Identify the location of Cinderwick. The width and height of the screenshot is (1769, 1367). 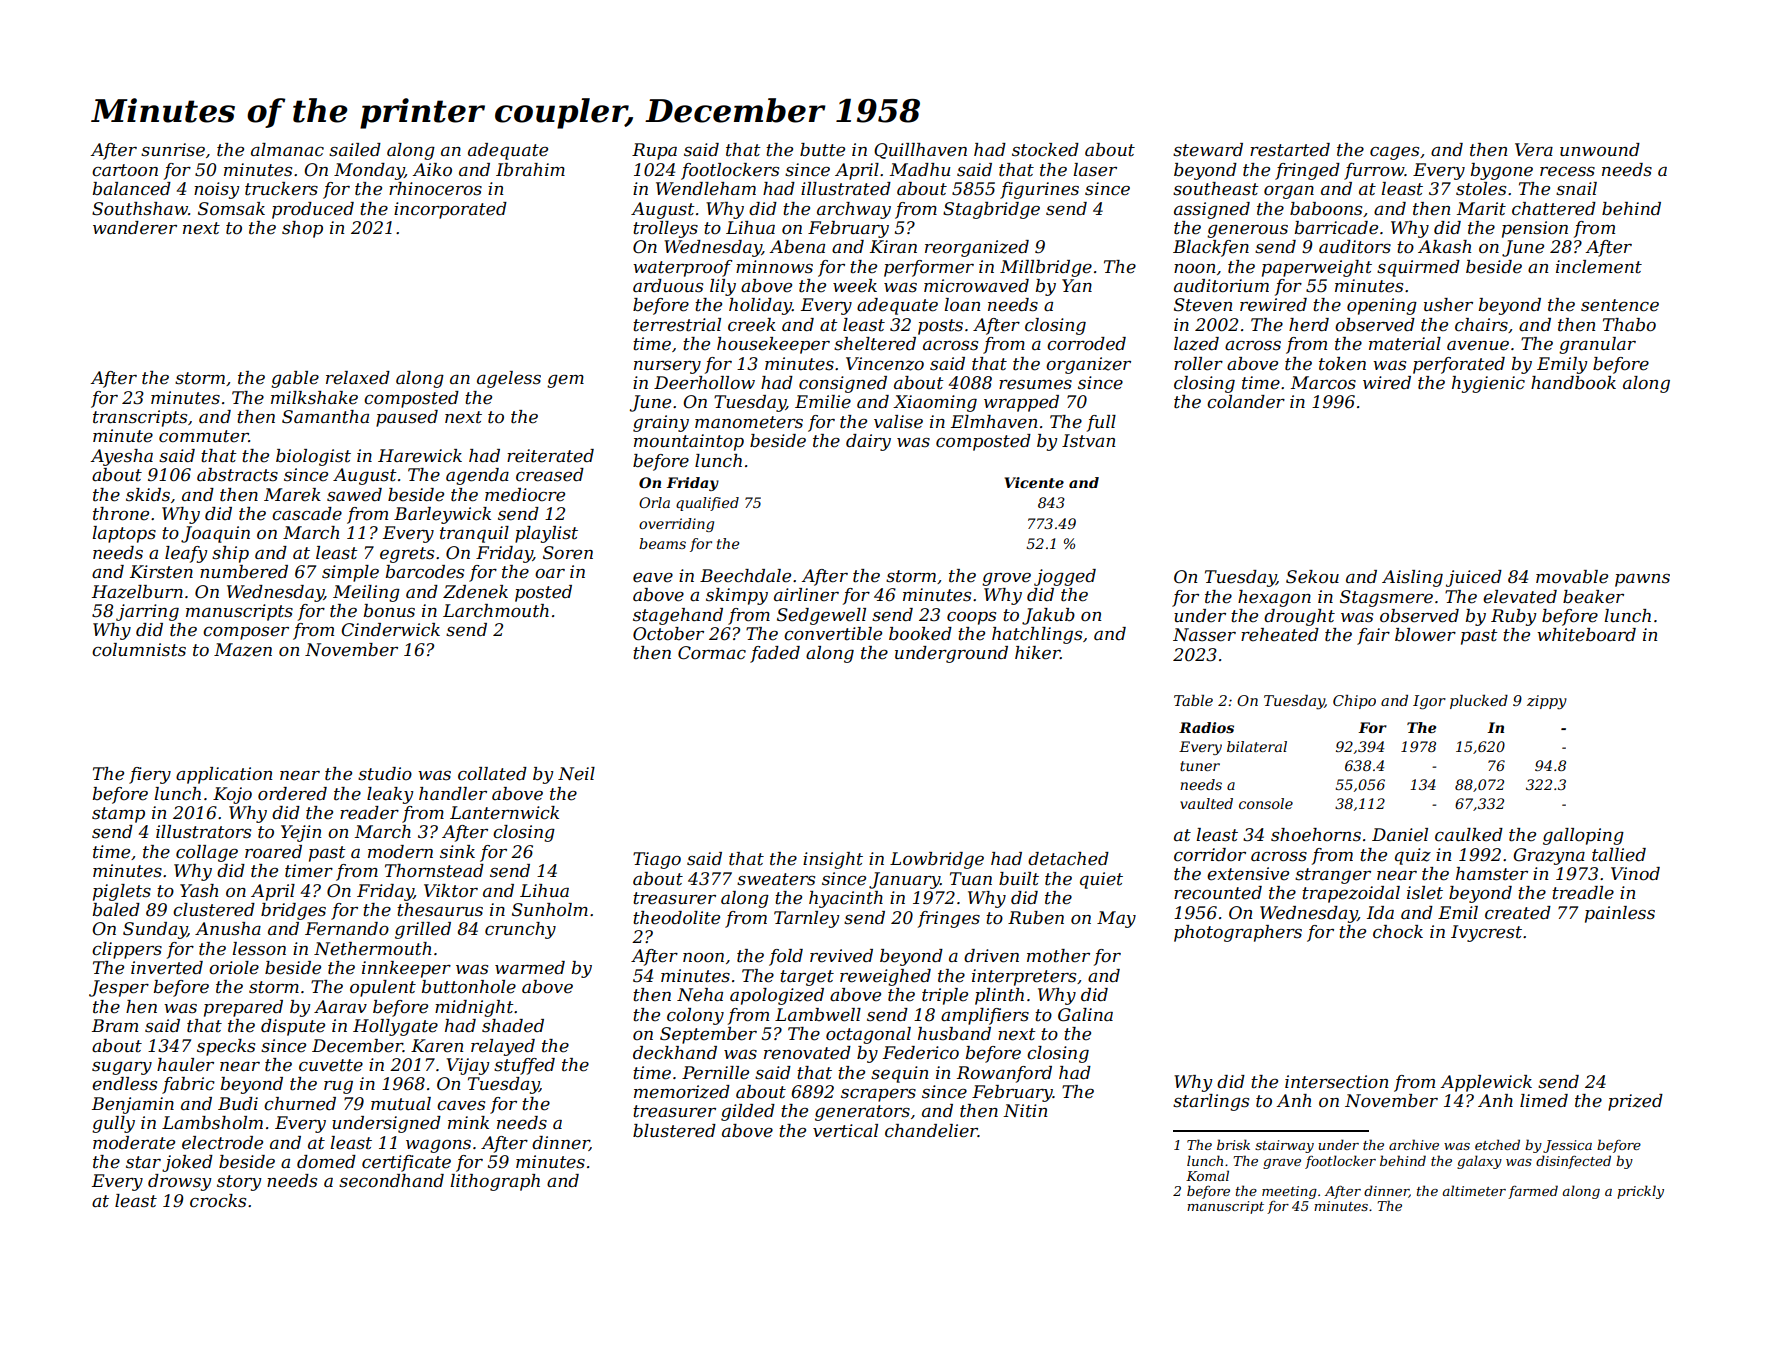
(390, 630).
